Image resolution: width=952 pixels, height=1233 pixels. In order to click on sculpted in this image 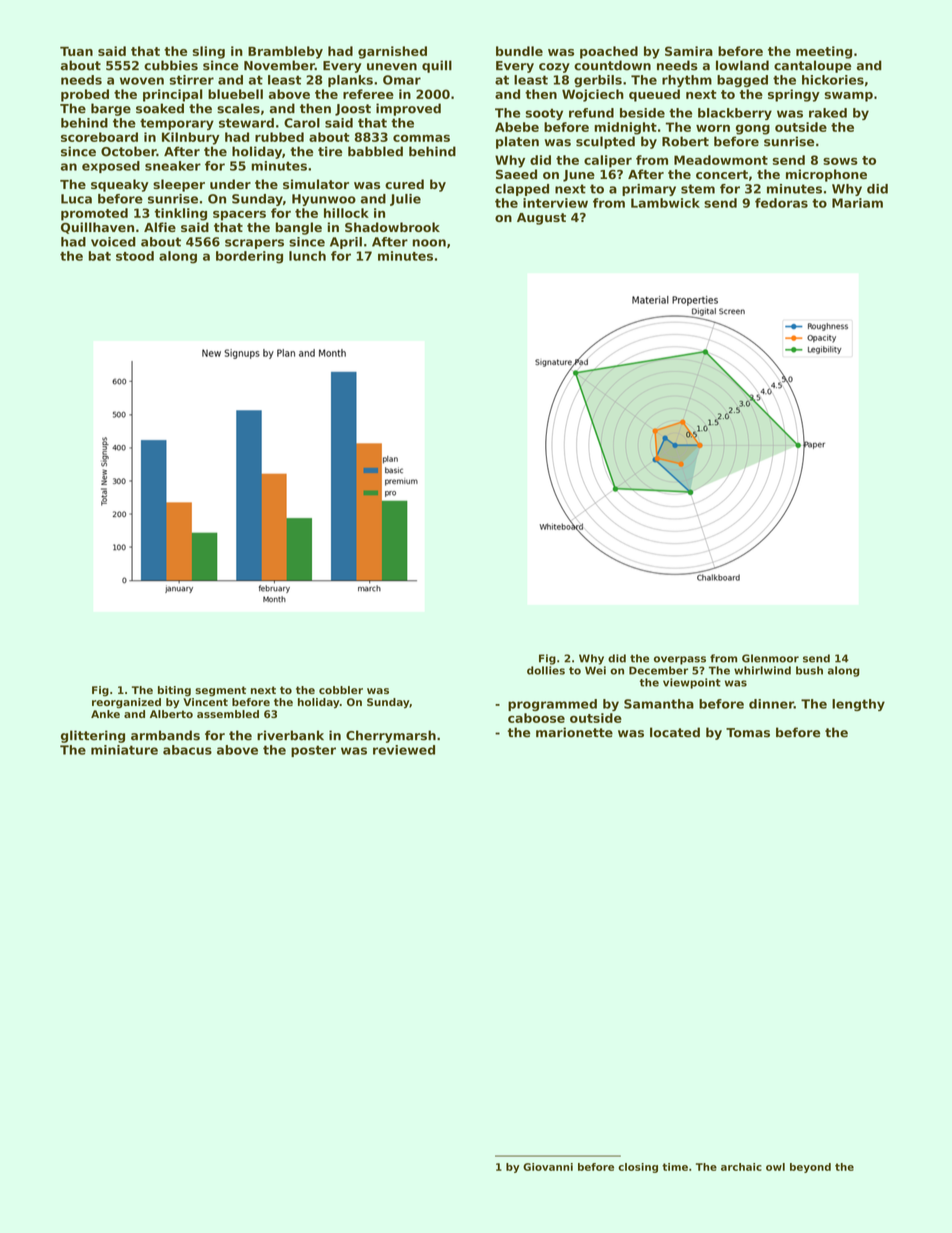, I will do `click(605, 142)`.
